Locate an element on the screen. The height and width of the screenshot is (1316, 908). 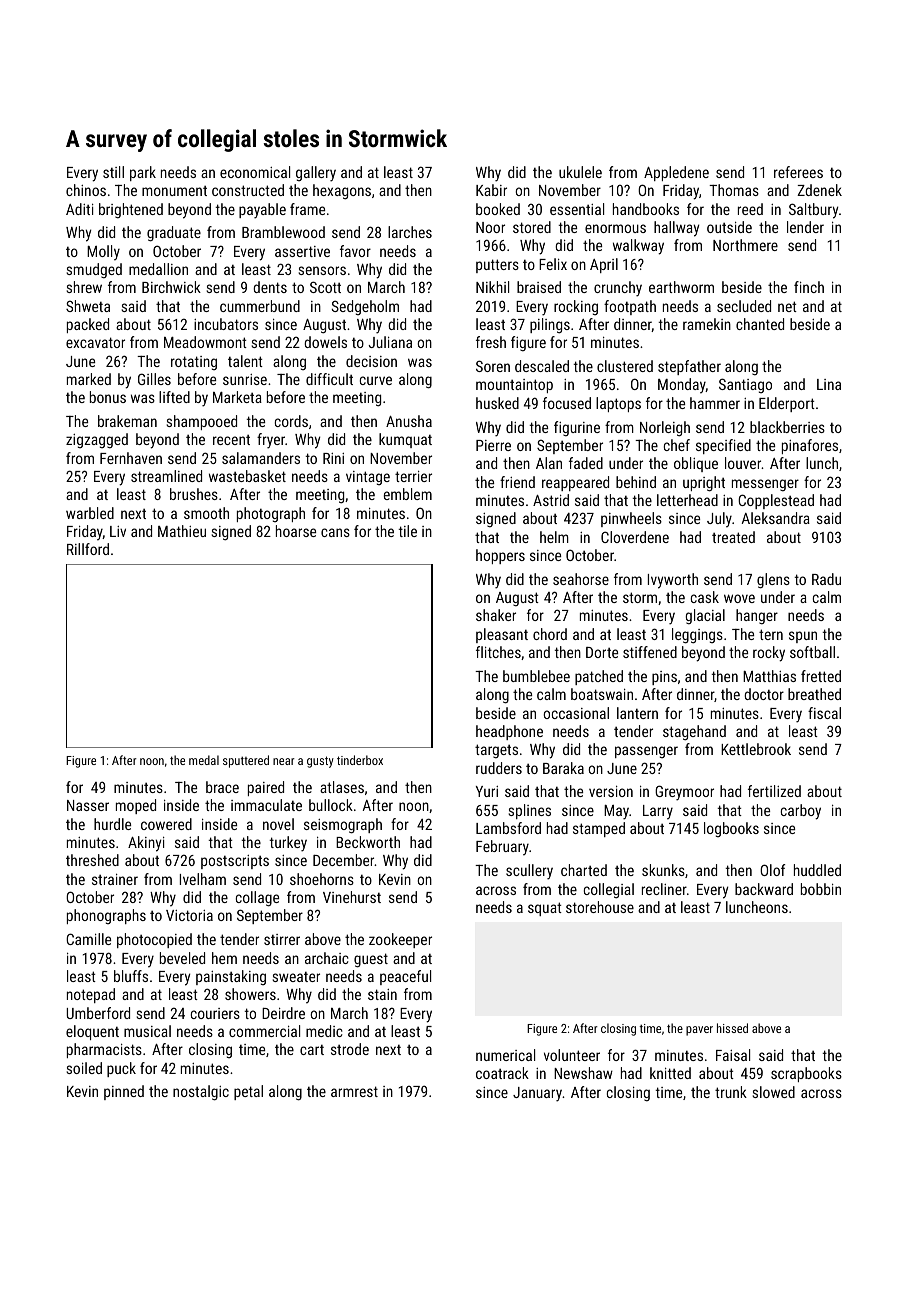
park is located at coordinates (143, 173).
